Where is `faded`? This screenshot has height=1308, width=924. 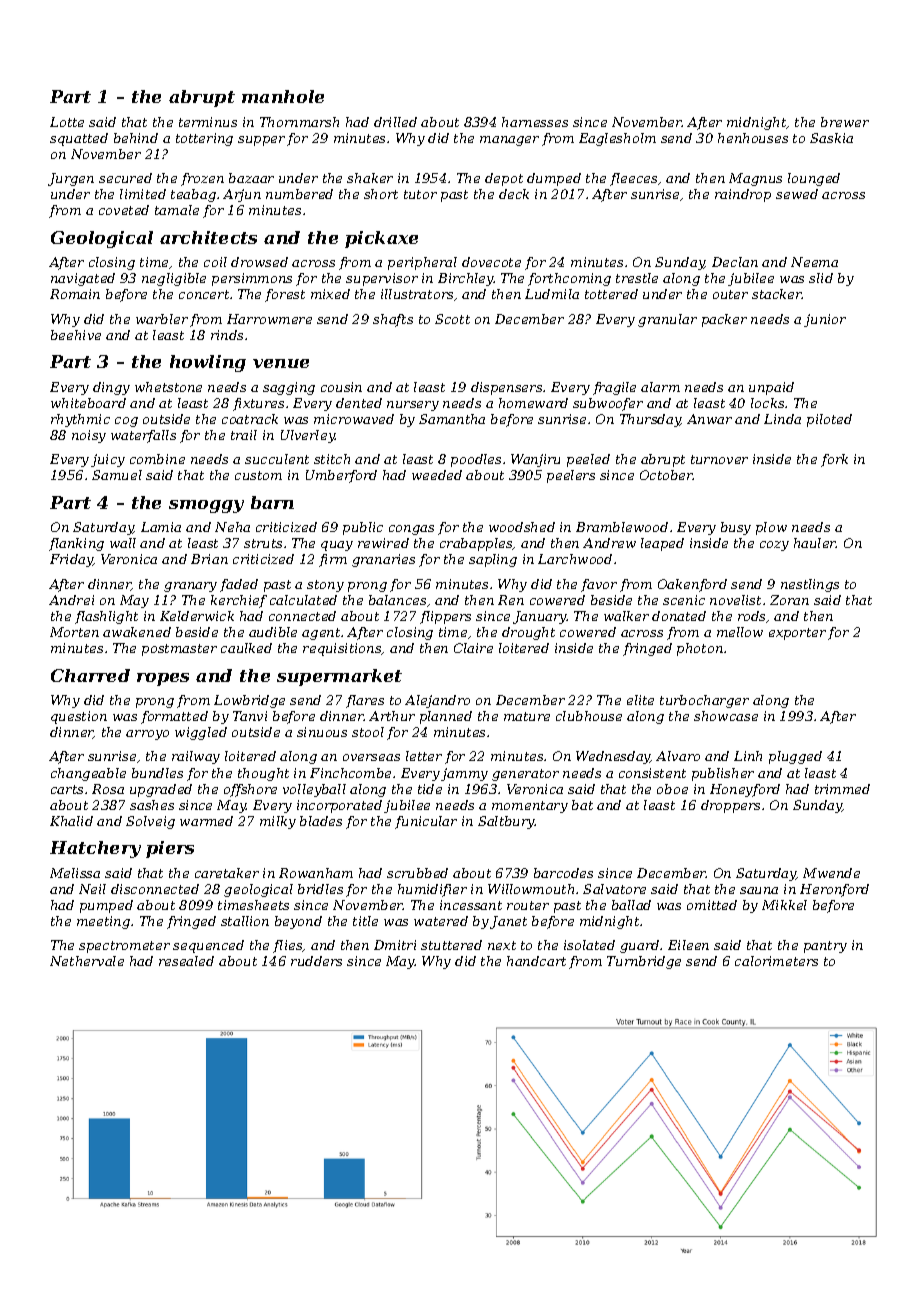
faded is located at coordinates (239, 585).
